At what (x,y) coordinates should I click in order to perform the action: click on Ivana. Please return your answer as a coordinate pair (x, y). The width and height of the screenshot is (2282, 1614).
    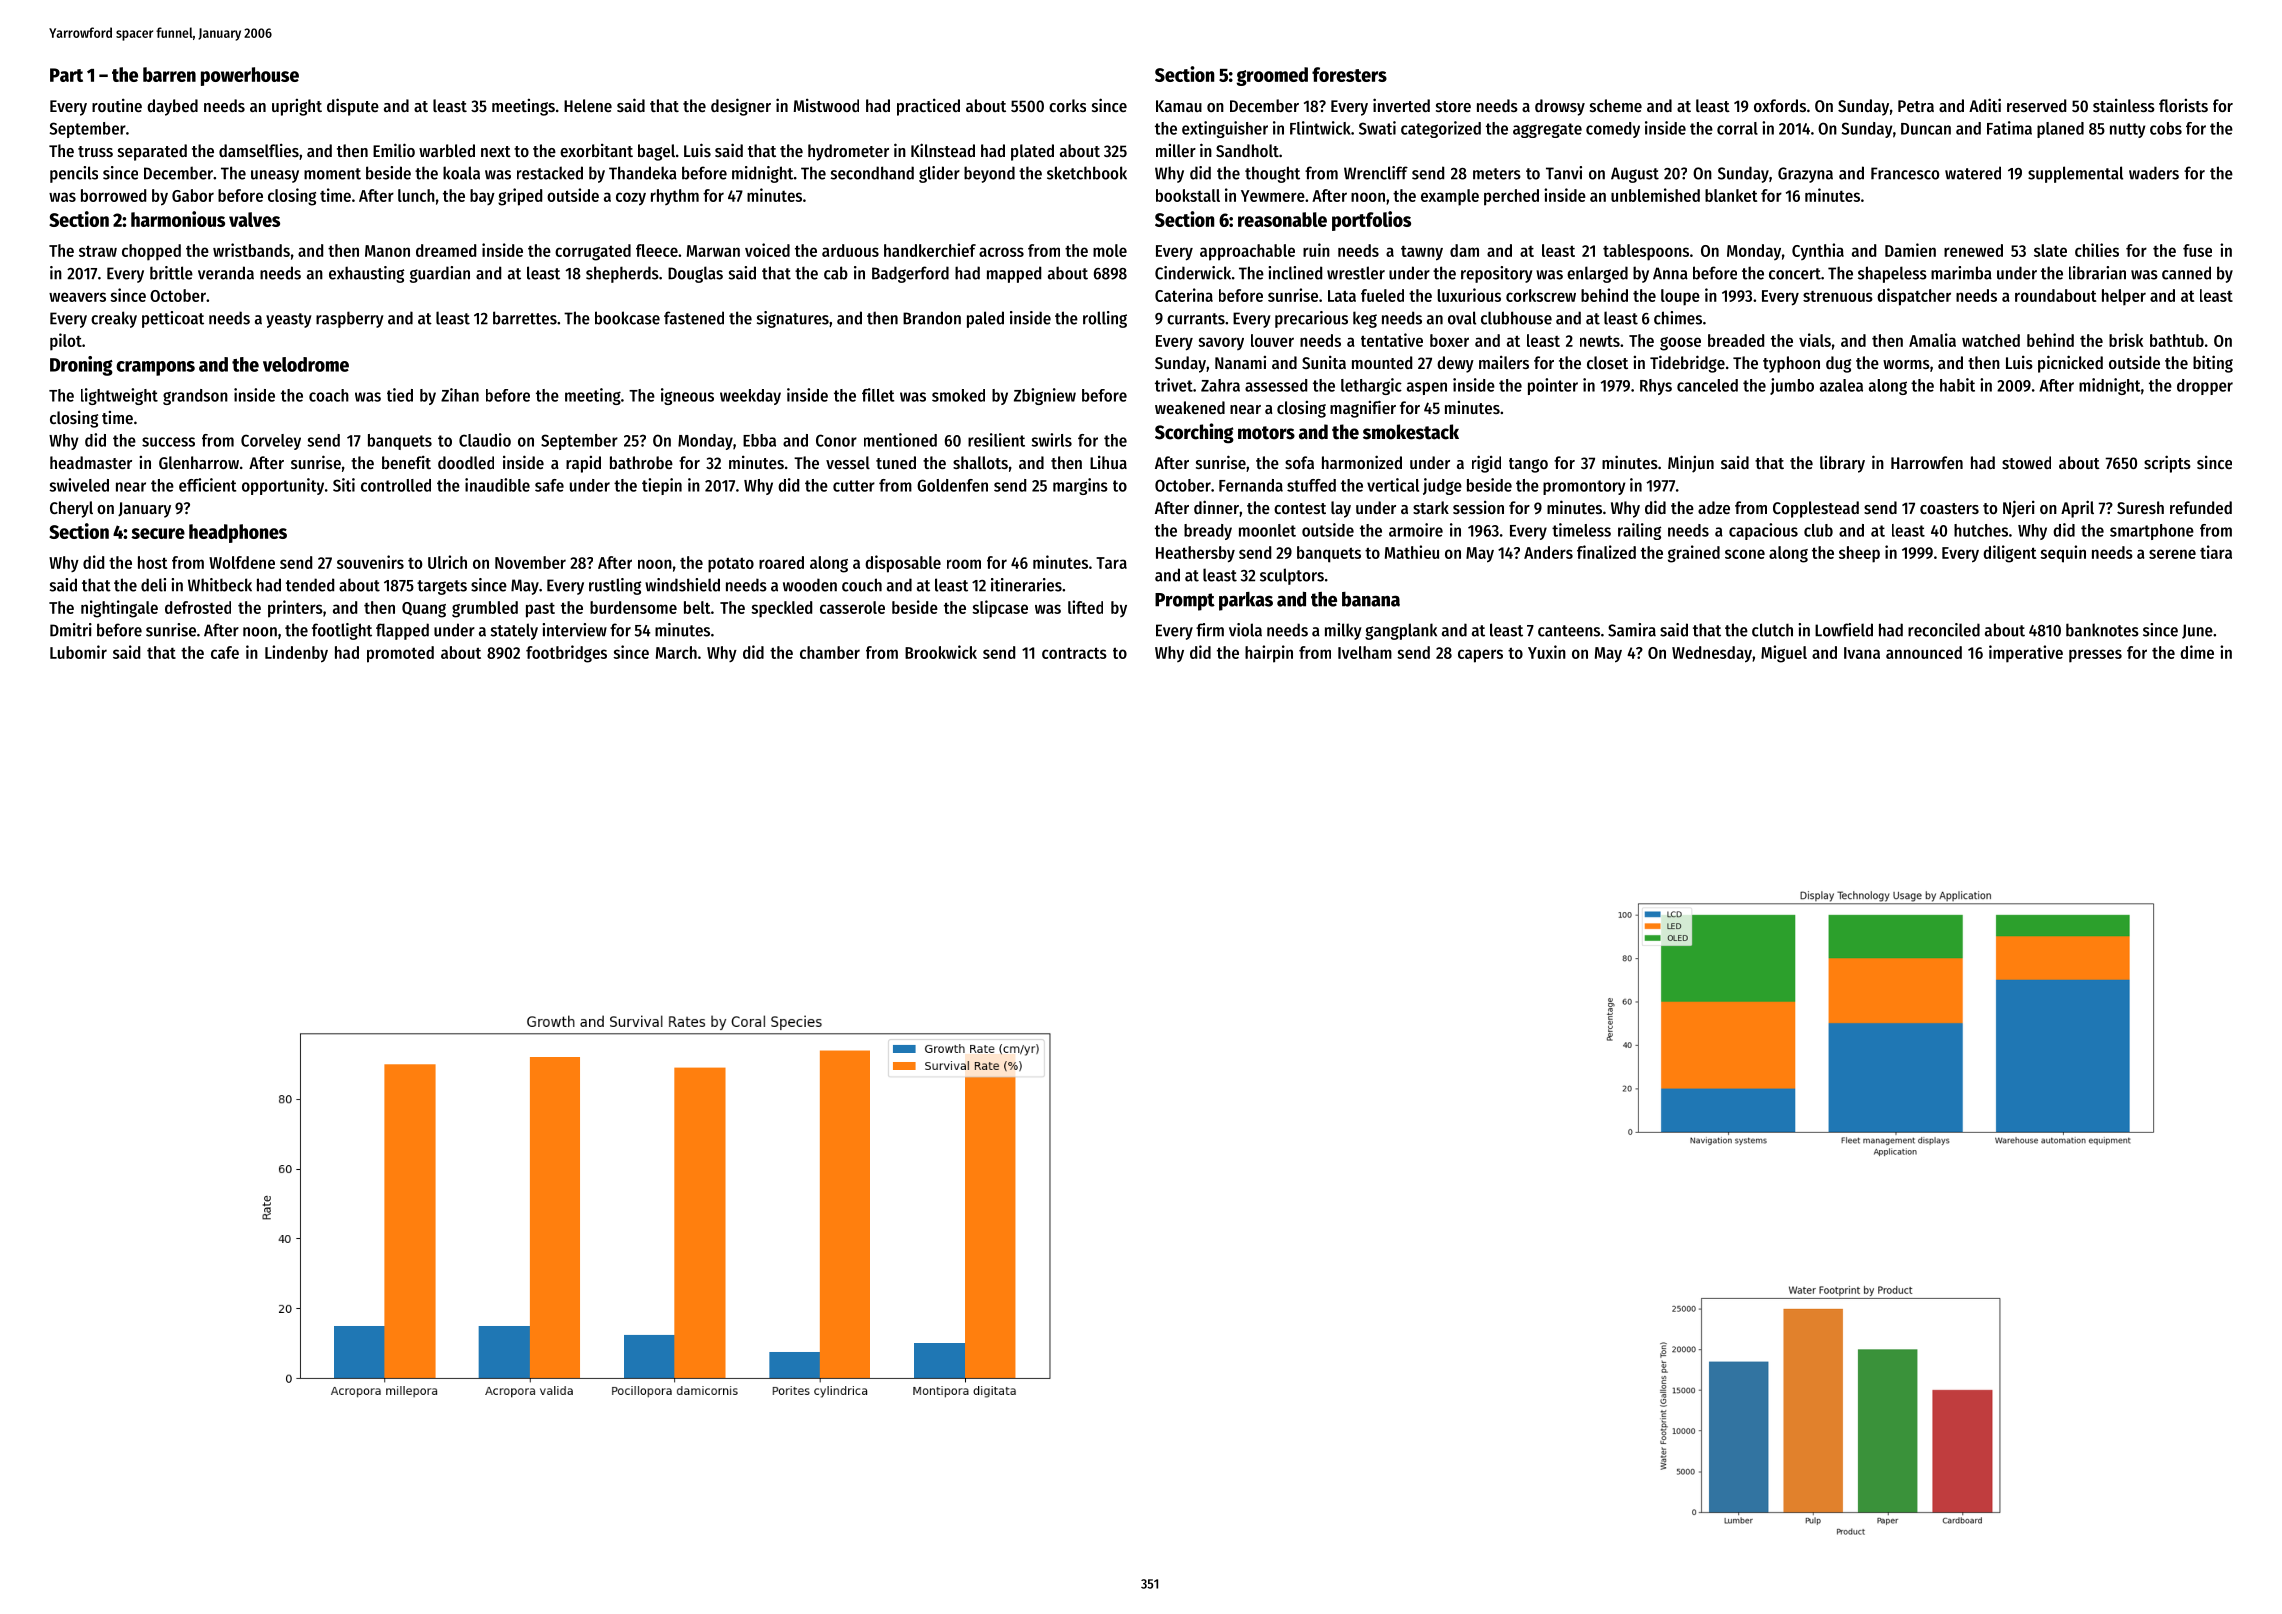
    Looking at the image, I should click on (1862, 653).
